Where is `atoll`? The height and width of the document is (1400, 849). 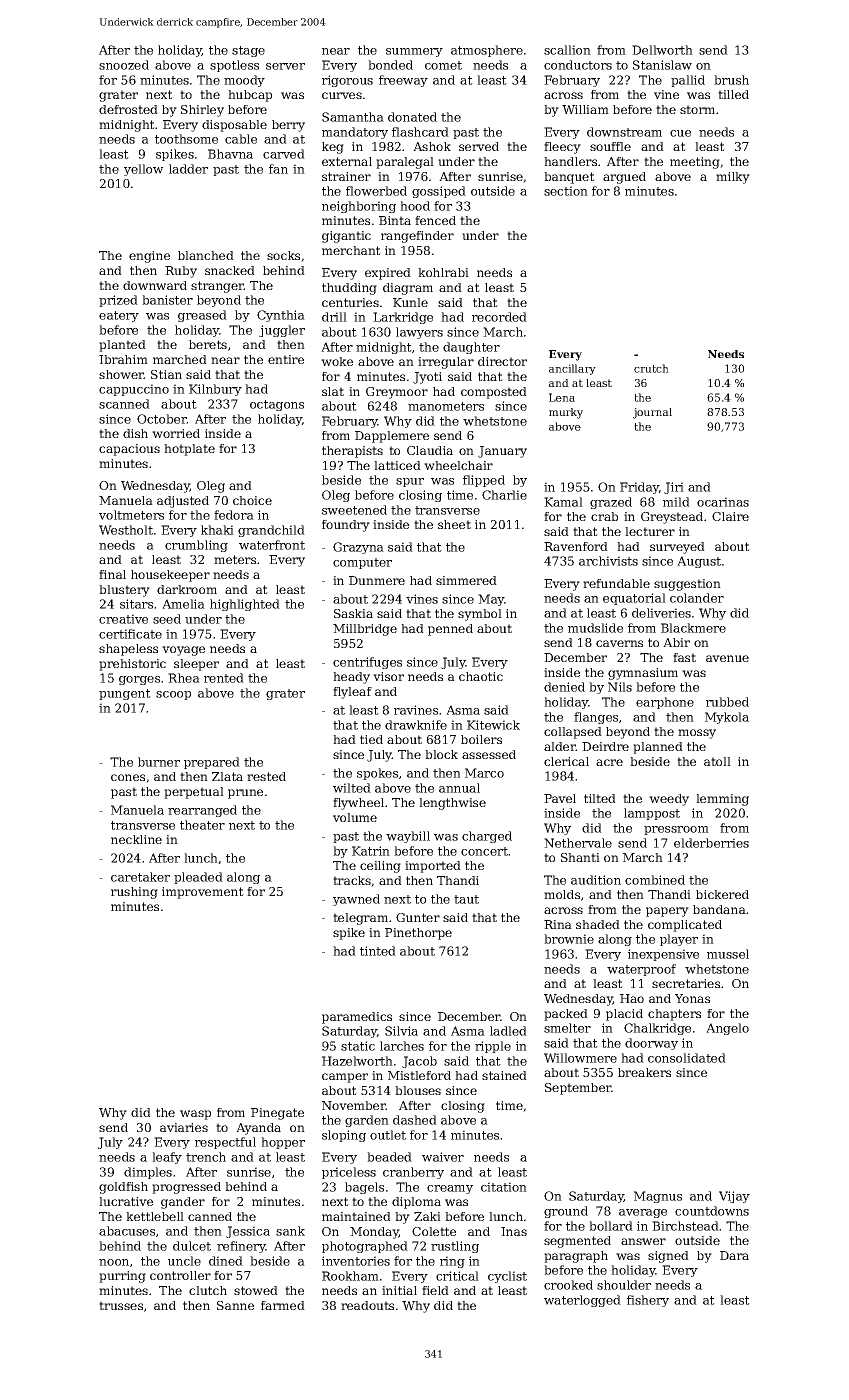 atoll is located at coordinates (717, 761).
